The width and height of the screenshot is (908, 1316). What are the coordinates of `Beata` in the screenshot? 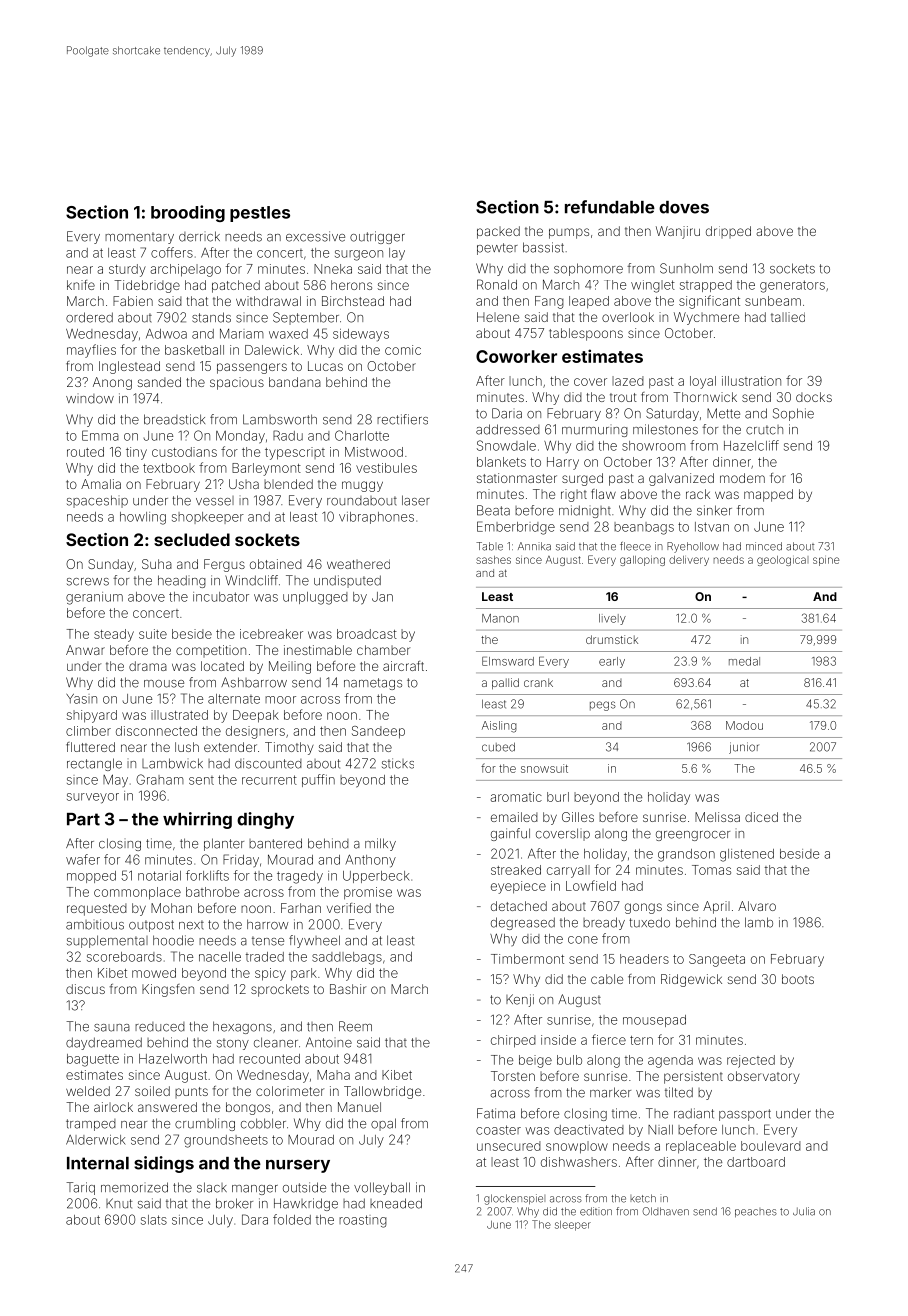 It's located at (493, 510).
